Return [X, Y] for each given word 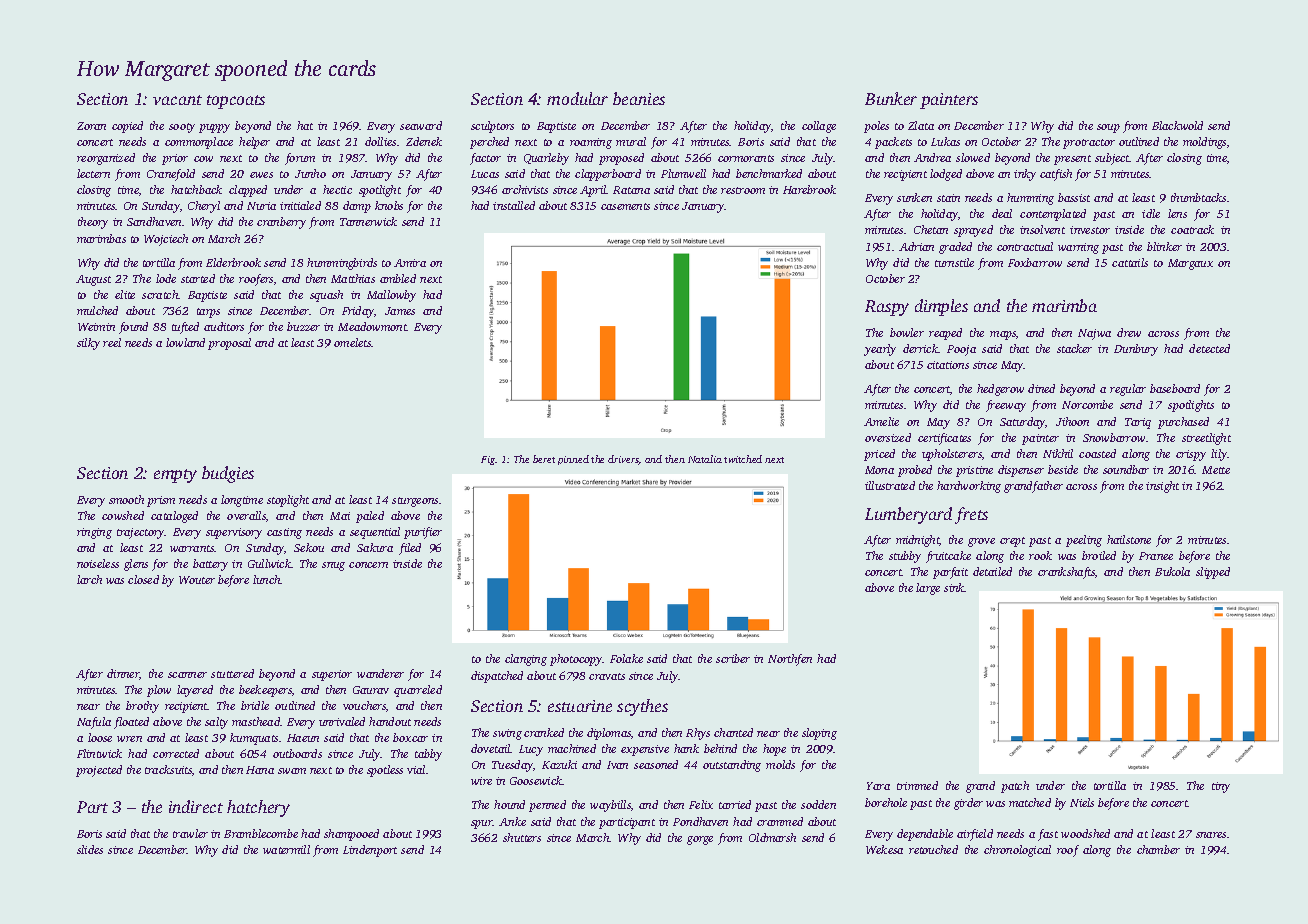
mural [631, 141]
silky [88, 344]
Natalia [705, 459]
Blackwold [1177, 125]
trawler [190, 833]
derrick [920, 348]
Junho [310, 173]
